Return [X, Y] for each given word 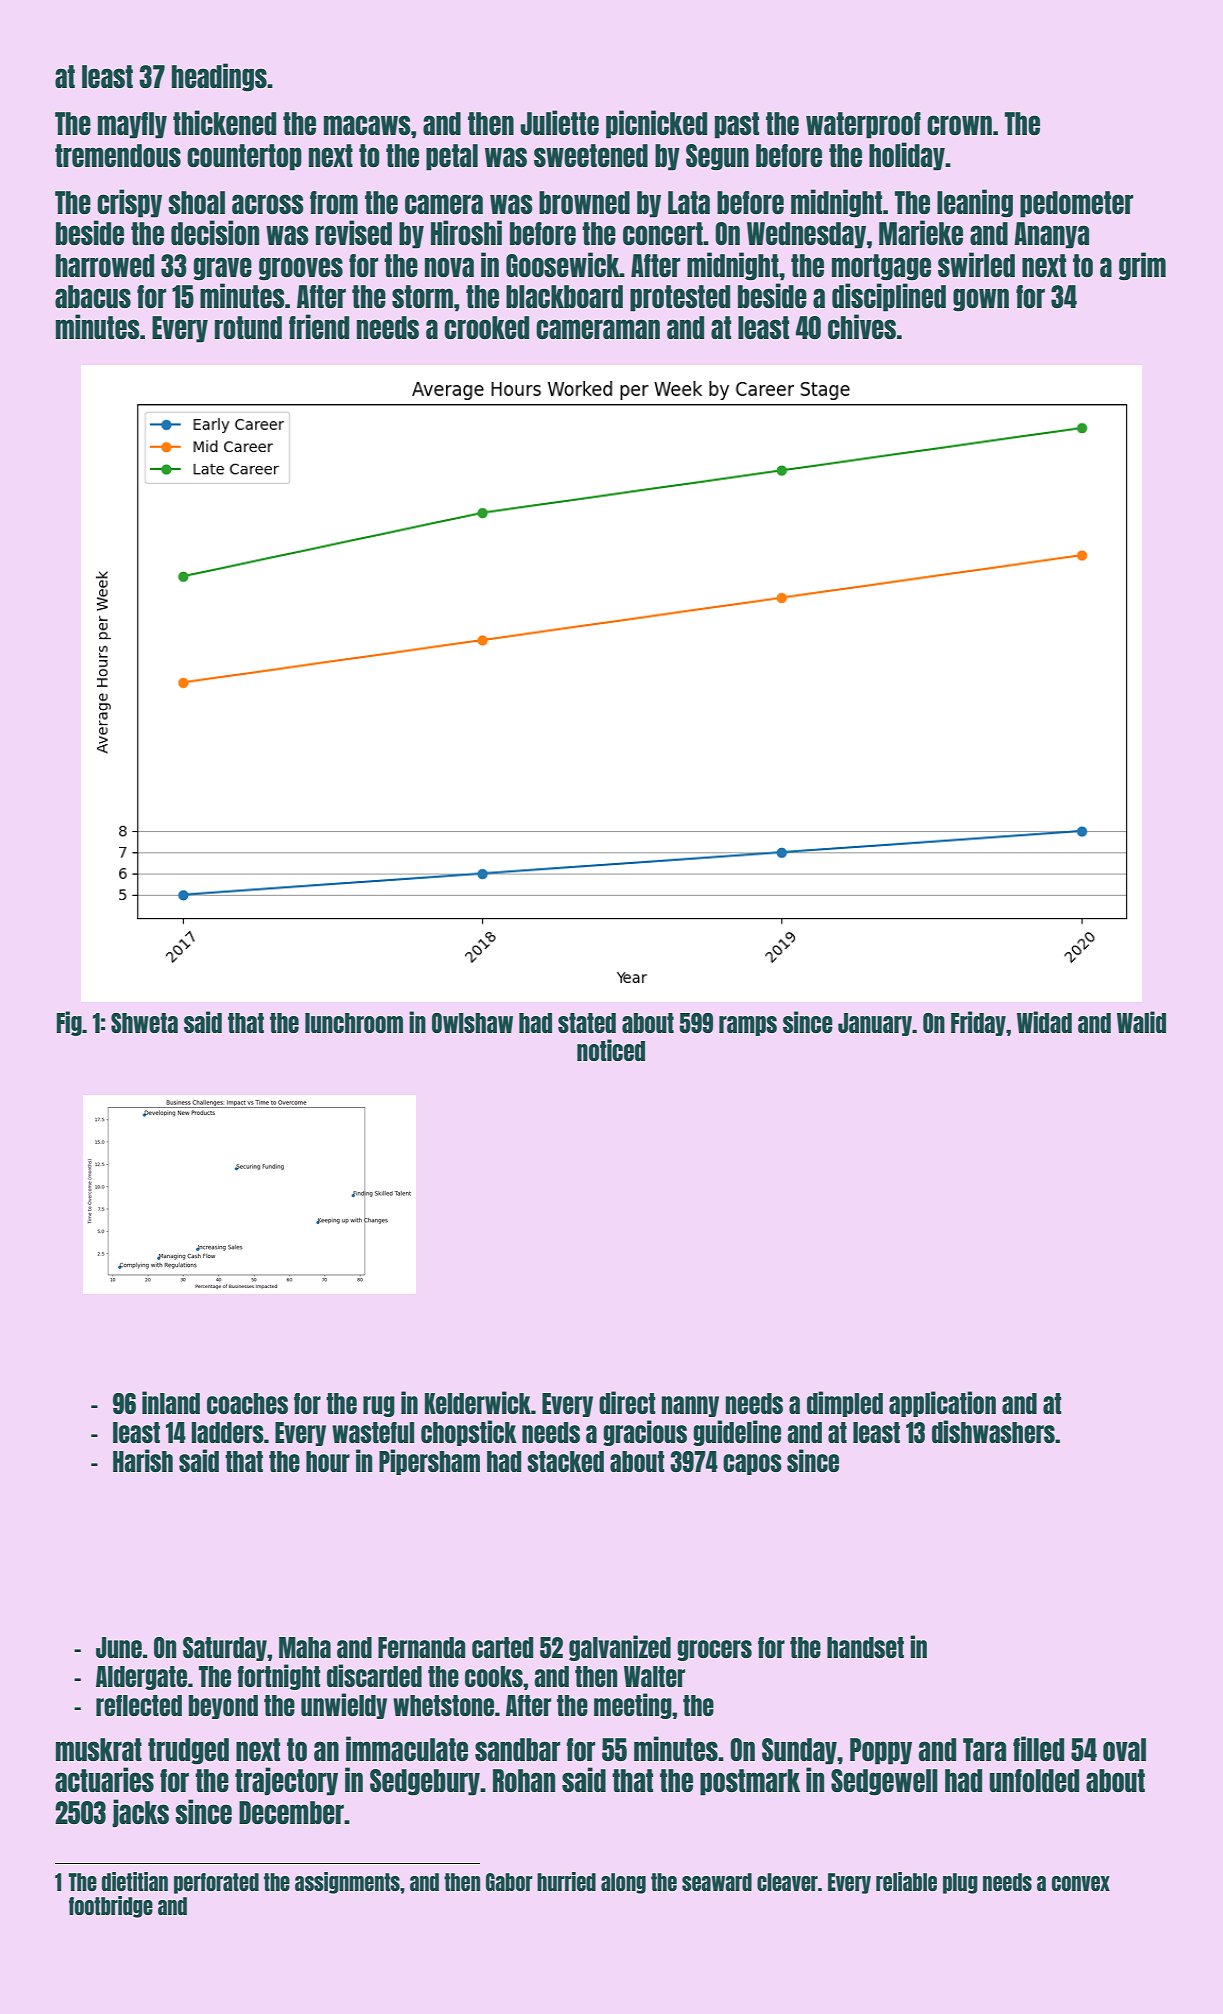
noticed [611, 1050]
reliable [906, 1881]
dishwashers [993, 1431]
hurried [566, 1881]
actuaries [104, 1779]
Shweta [144, 1023]
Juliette [559, 122]
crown [959, 125]
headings [219, 77]
